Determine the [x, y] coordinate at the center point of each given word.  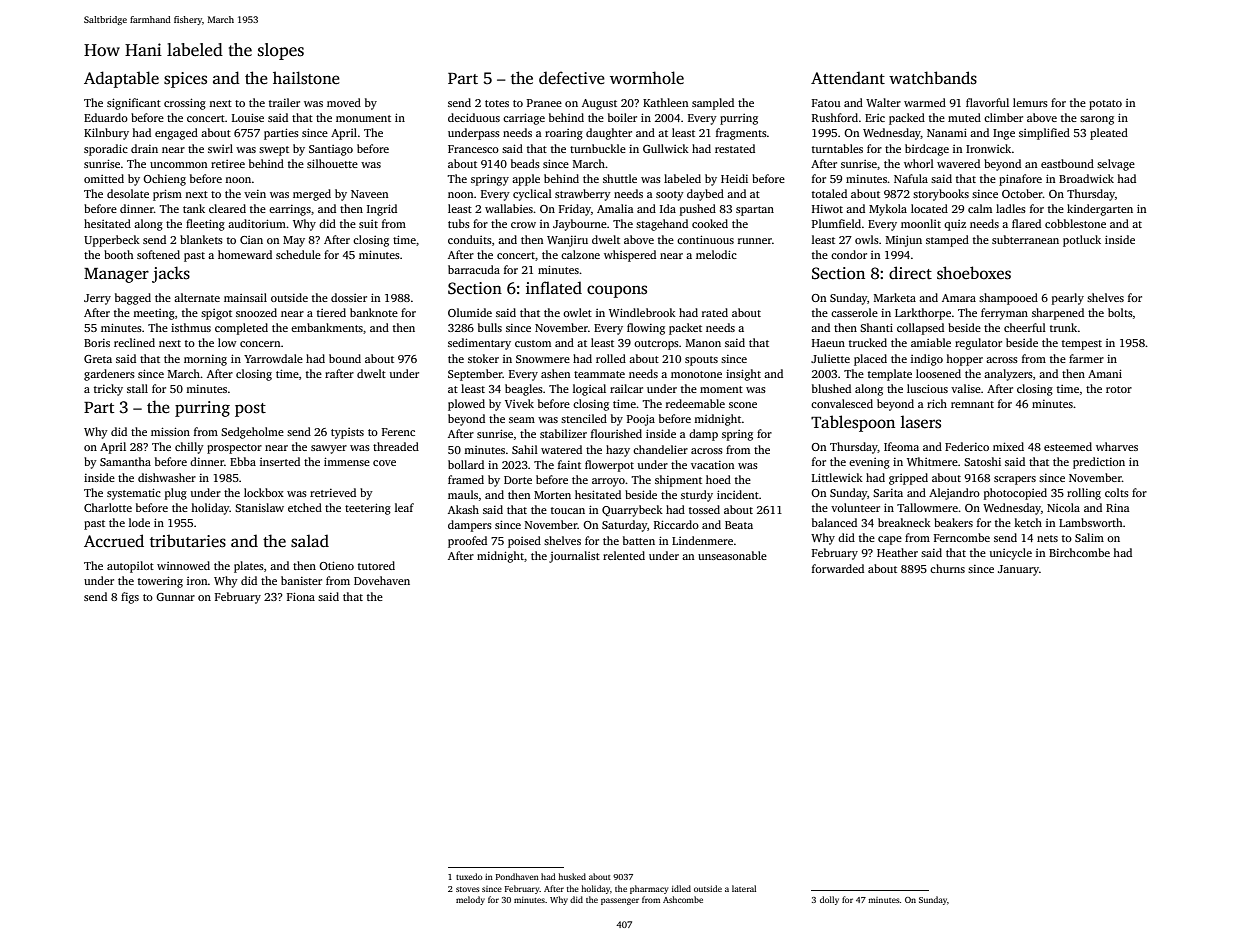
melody [470, 900]
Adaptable [121, 79]
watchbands [933, 78]
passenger [620, 901]
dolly [829, 900]
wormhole [647, 78]
